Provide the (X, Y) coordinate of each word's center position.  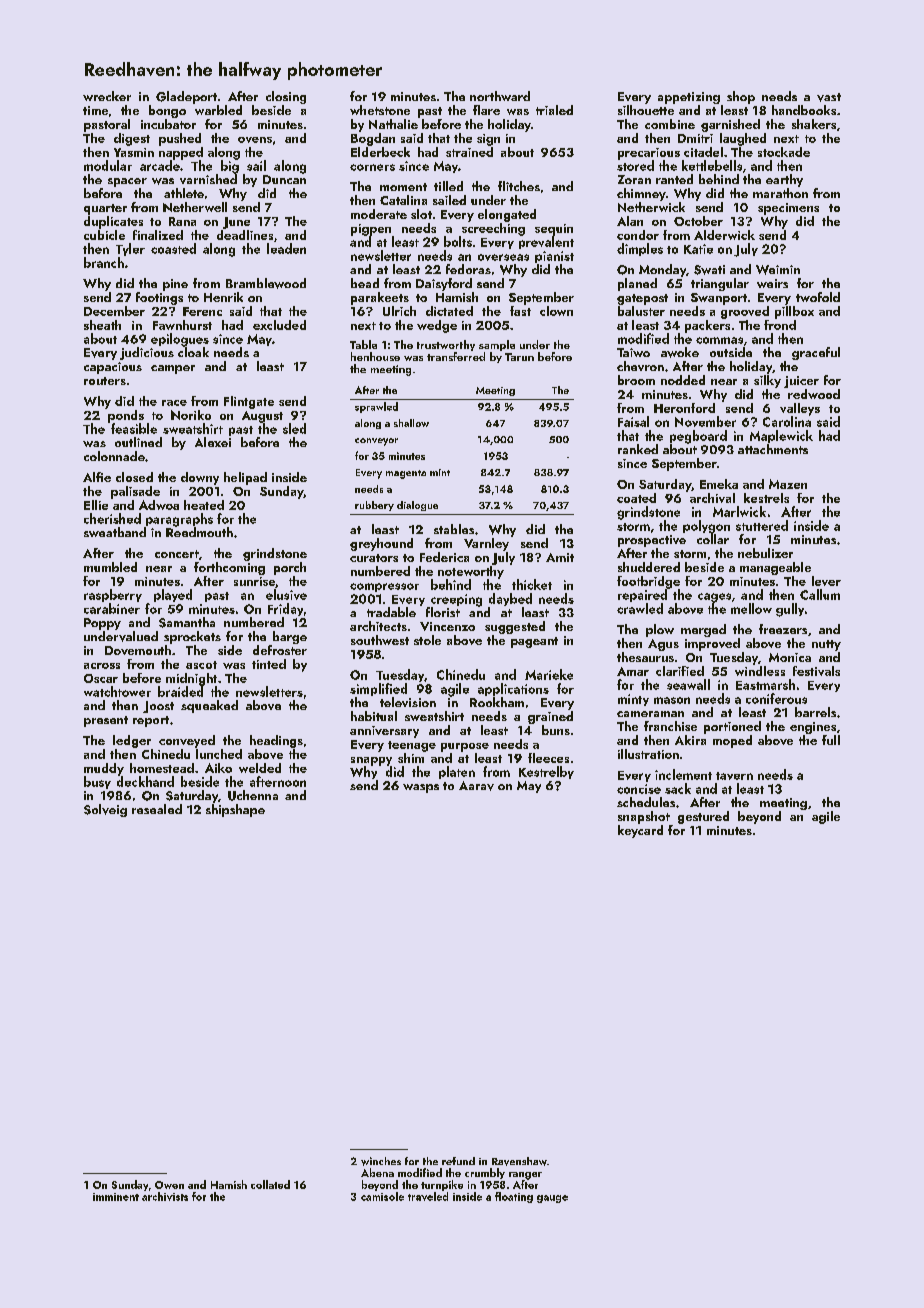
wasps (421, 788)
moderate (379, 214)
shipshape (235, 810)
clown (556, 311)
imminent (116, 1197)
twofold (818, 297)
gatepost (642, 299)
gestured (703, 817)
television (408, 702)
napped (181, 153)
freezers (783, 629)
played (173, 595)
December (114, 311)
